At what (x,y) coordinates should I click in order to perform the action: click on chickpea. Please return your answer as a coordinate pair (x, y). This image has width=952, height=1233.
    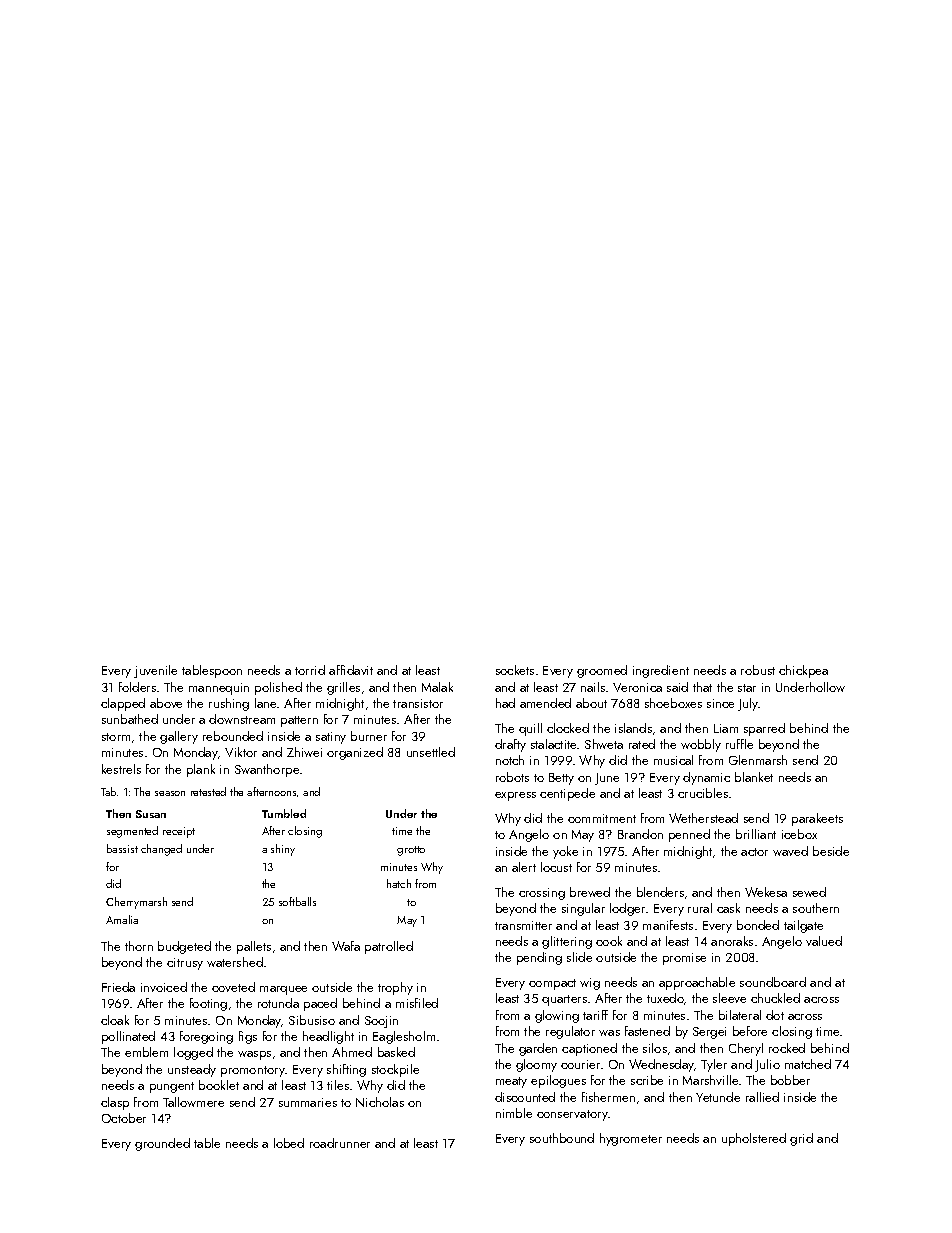
    Looking at the image, I should click on (803, 671).
